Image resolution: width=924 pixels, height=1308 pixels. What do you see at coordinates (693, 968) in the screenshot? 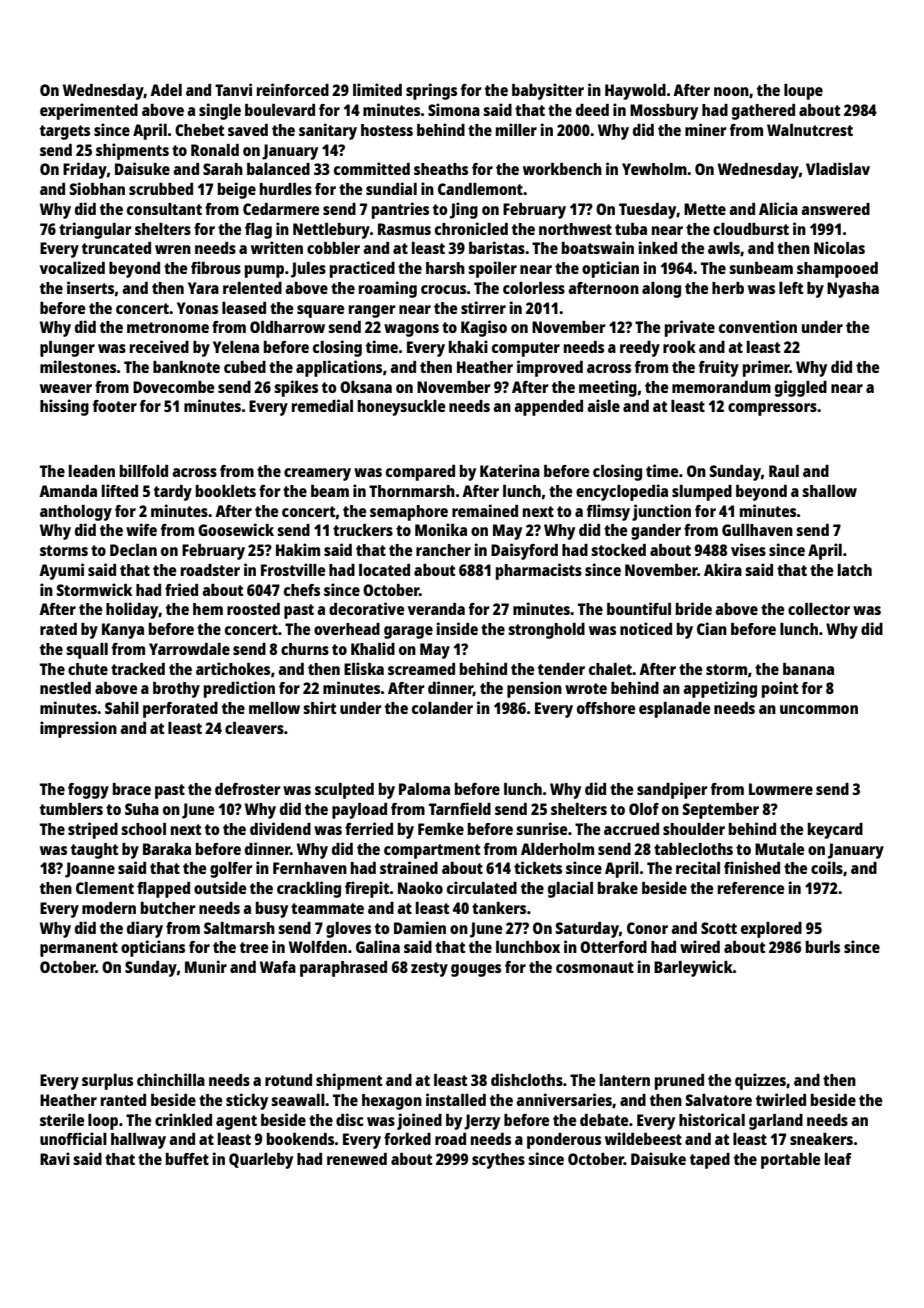
I see `Barleywick` at bounding box center [693, 968].
